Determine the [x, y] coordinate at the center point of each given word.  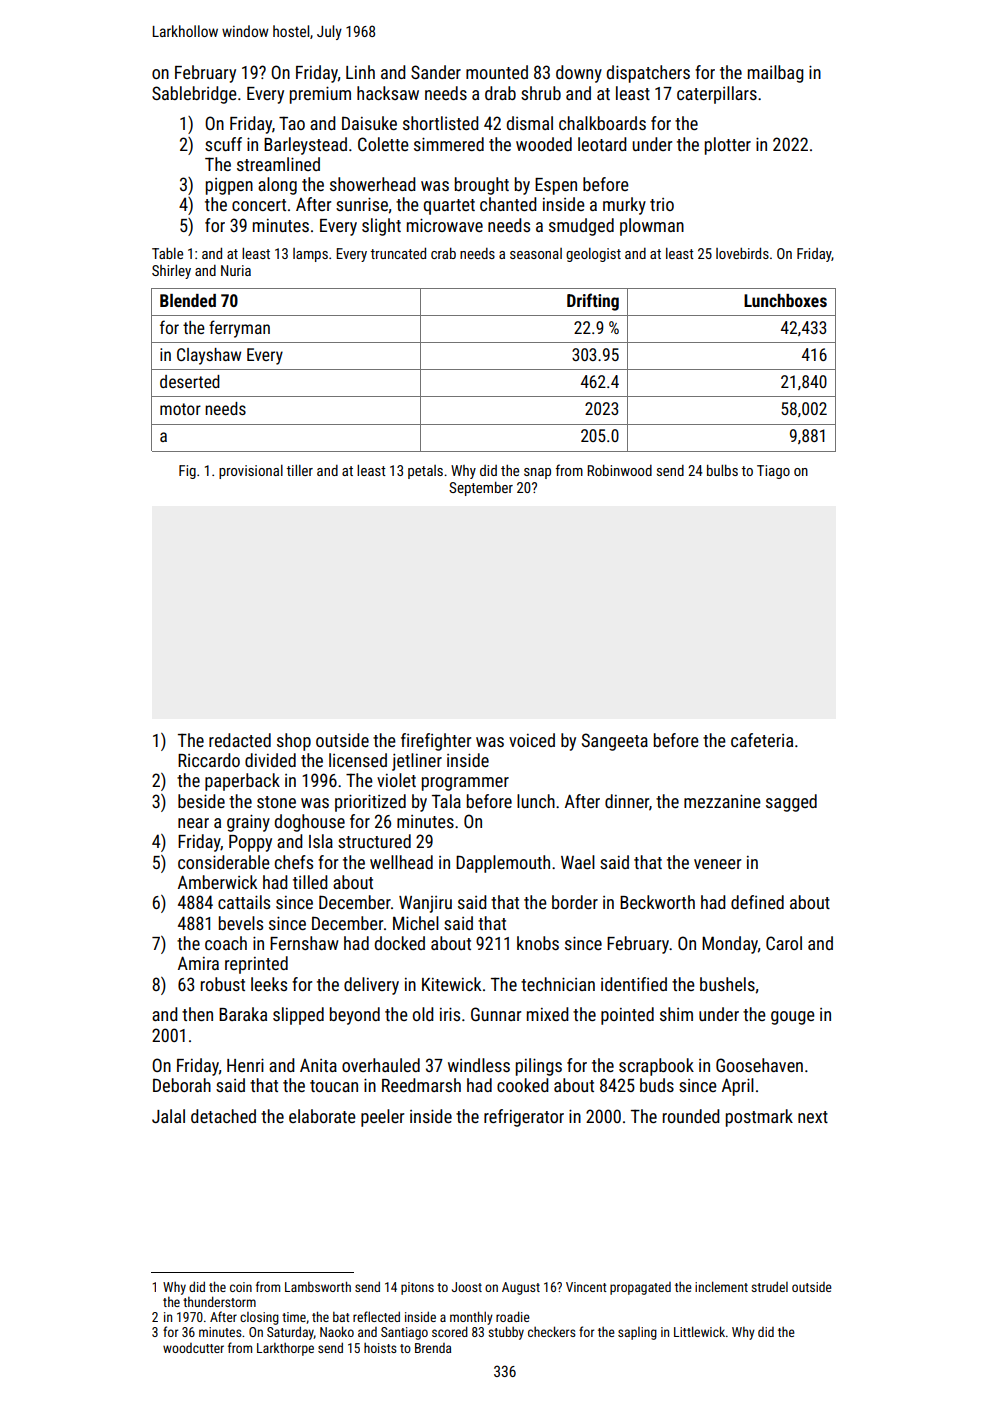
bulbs [722, 470]
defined [757, 902]
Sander [436, 72]
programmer [465, 784]
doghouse [310, 823]
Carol [784, 943]
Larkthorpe [285, 1349]
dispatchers [648, 74]
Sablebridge [194, 95]
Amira [198, 963]
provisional [251, 472]
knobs [538, 943]
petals [425, 472]
